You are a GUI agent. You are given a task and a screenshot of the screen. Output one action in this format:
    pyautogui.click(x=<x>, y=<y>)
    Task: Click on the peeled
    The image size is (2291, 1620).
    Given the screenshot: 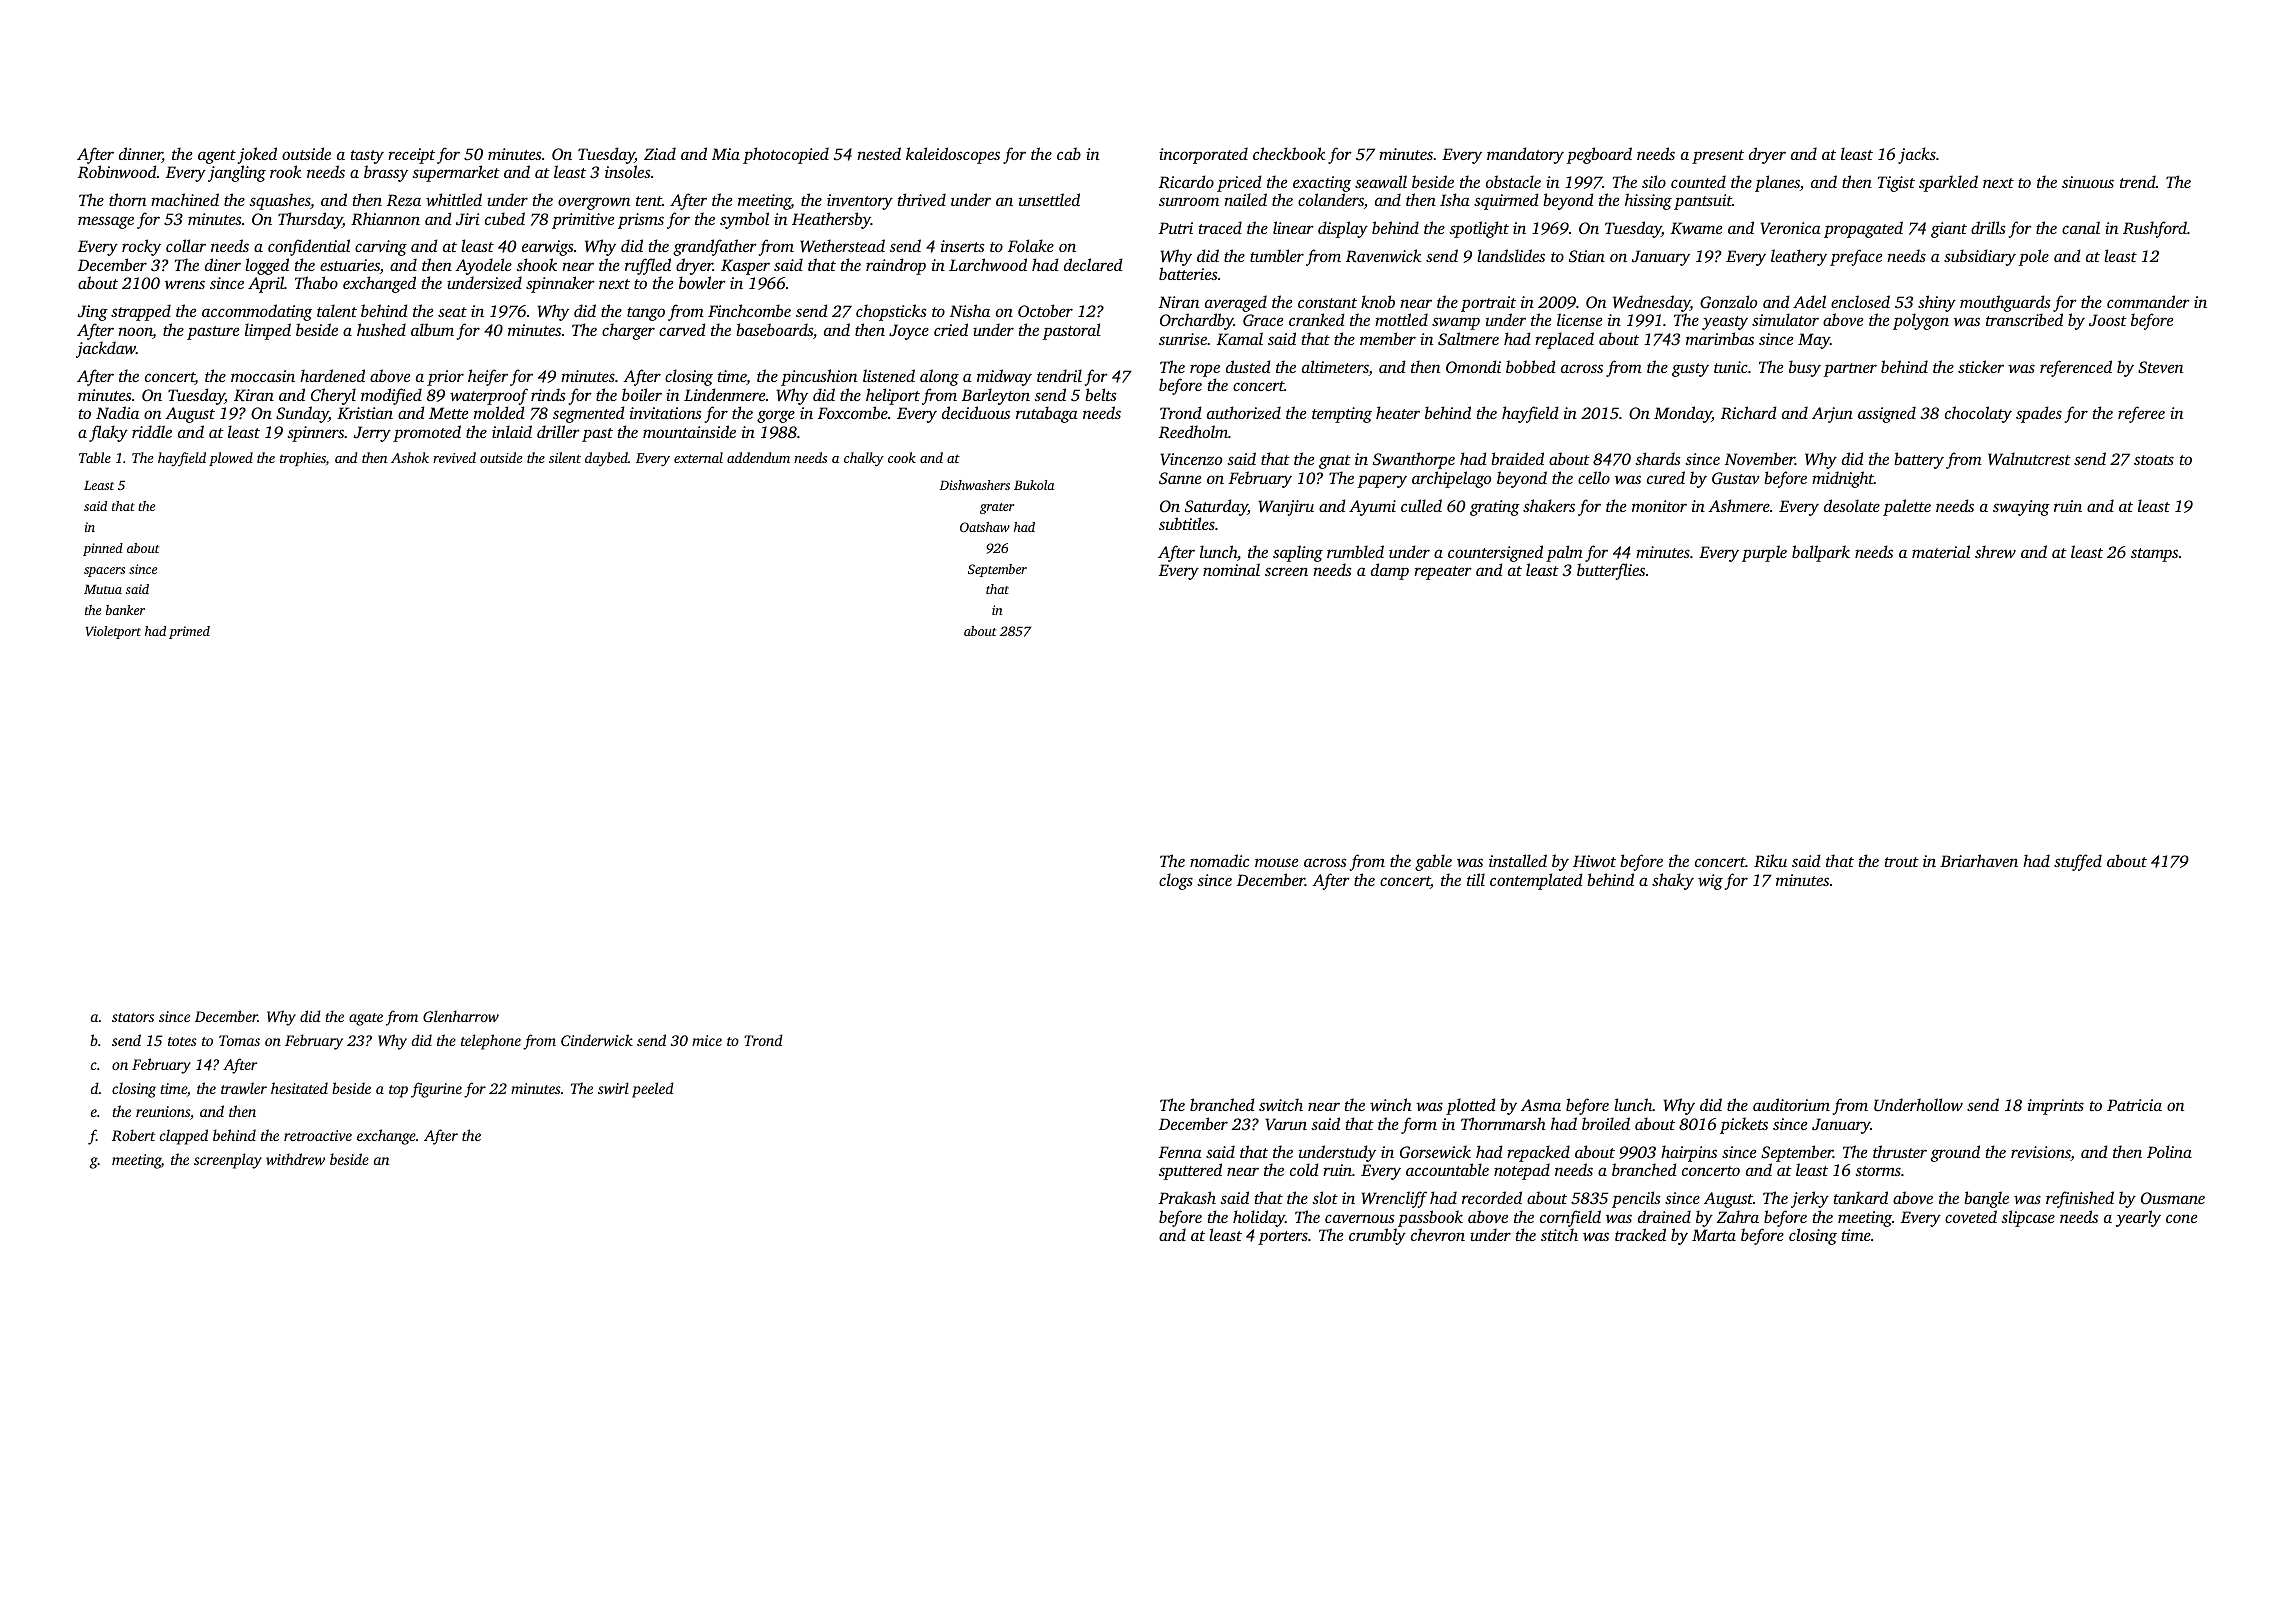 What is the action you would take?
    pyautogui.click(x=653, y=1090)
